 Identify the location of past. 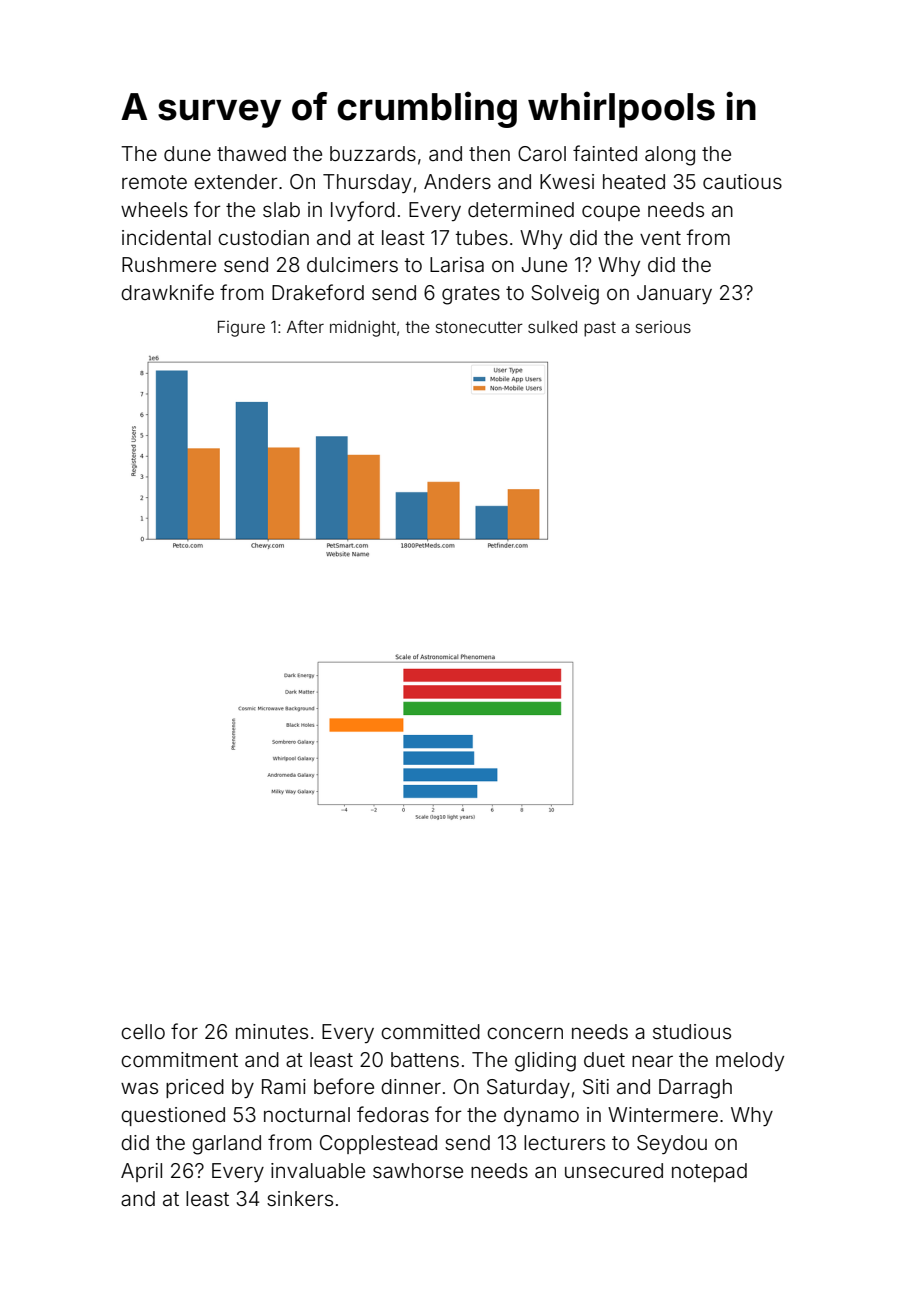
(600, 329).
